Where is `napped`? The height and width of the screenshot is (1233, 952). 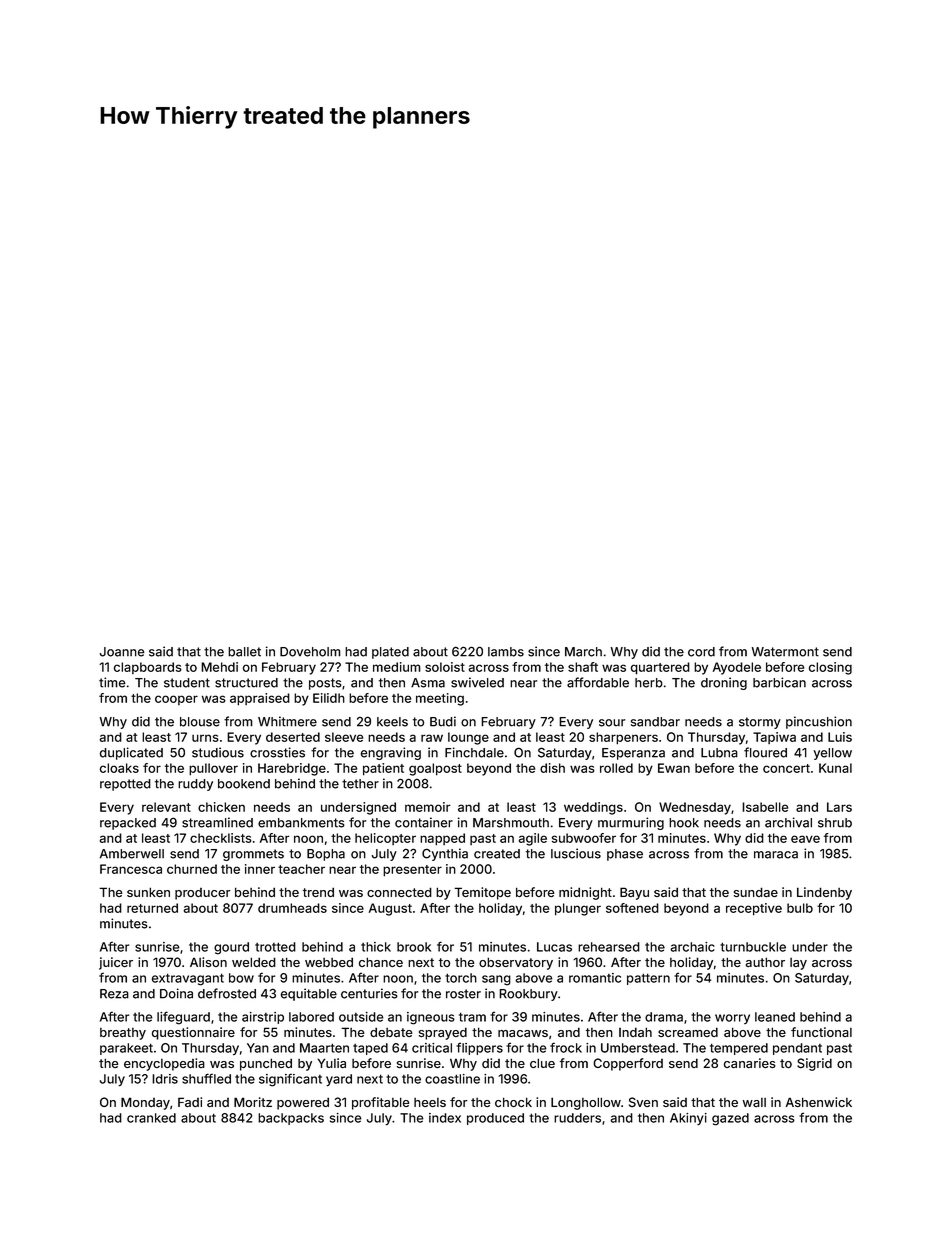
napped is located at coordinates (442, 839).
